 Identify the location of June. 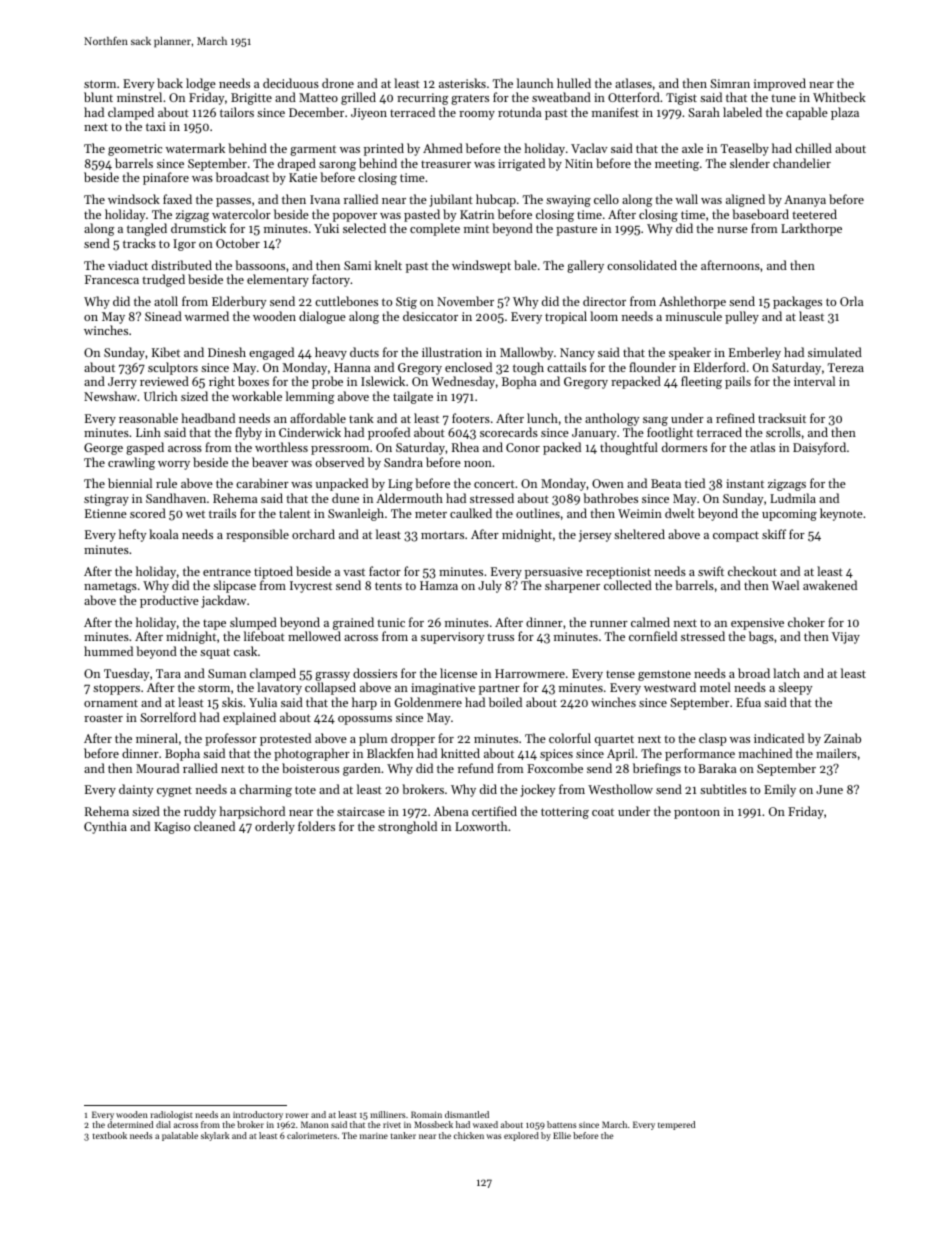
(829, 789).
